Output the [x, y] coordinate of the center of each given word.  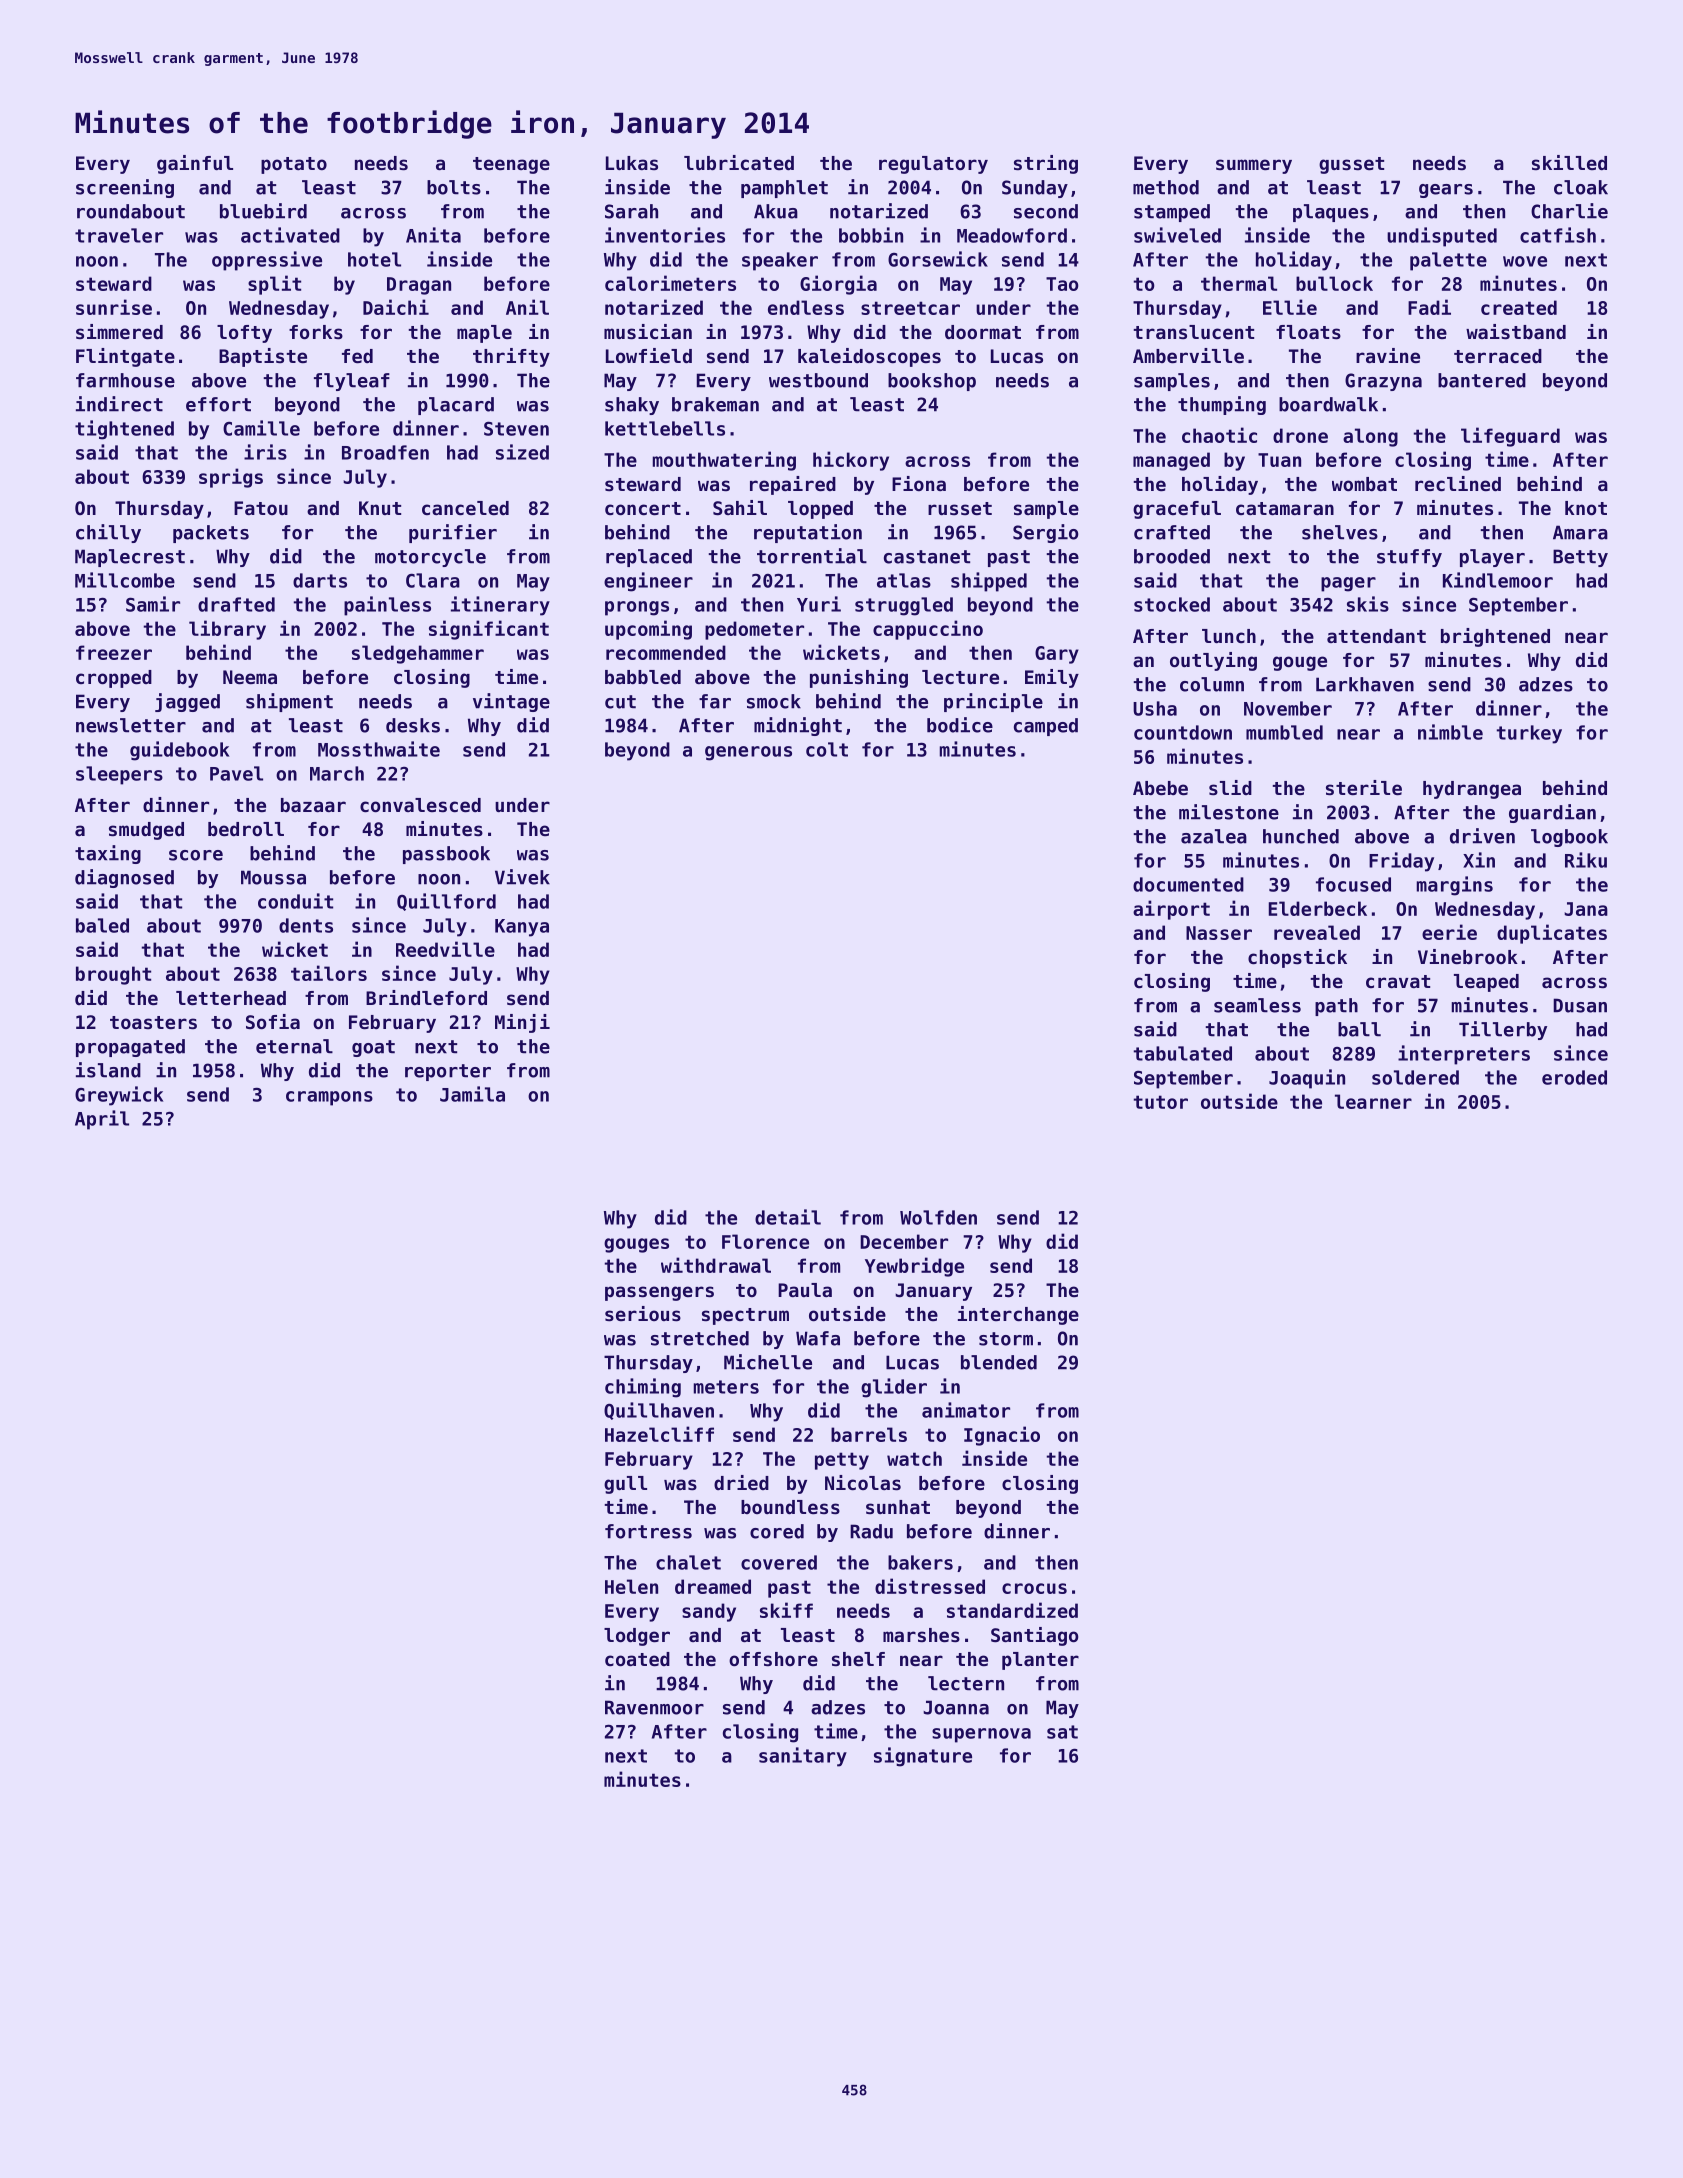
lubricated [739, 162]
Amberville [1188, 355]
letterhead [231, 998]
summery [1254, 166]
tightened [124, 430]
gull [625, 1485]
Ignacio [1002, 1436]
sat [1062, 1732]
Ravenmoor [654, 1707]
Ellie [1290, 307]
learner [1373, 1101]
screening [125, 188]
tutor [1161, 1102]
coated [637, 1659]
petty [842, 1461]
